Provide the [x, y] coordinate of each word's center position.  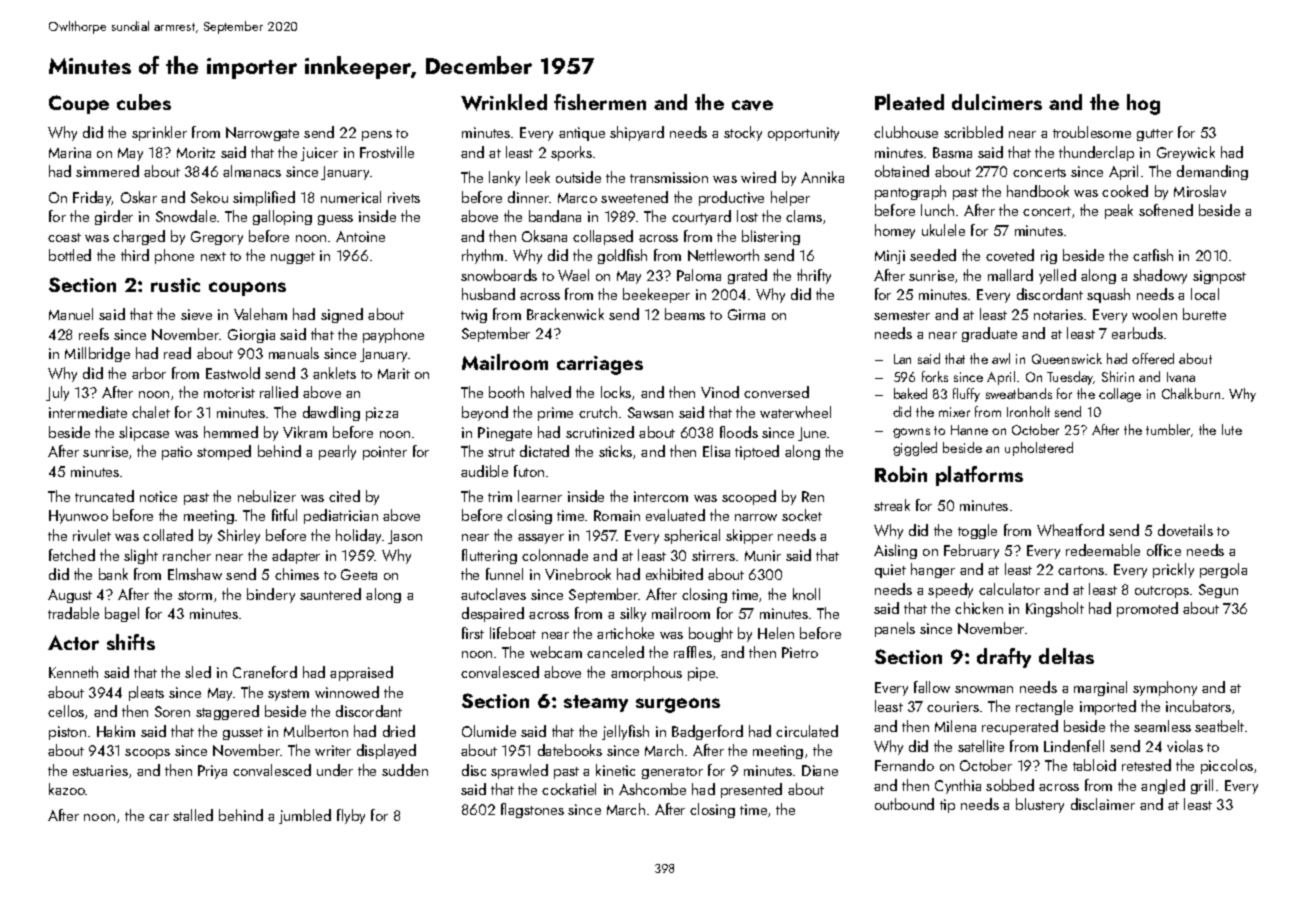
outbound [904, 804]
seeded [933, 255]
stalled [193, 815]
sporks [571, 153]
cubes [144, 102]
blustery [1040, 805]
